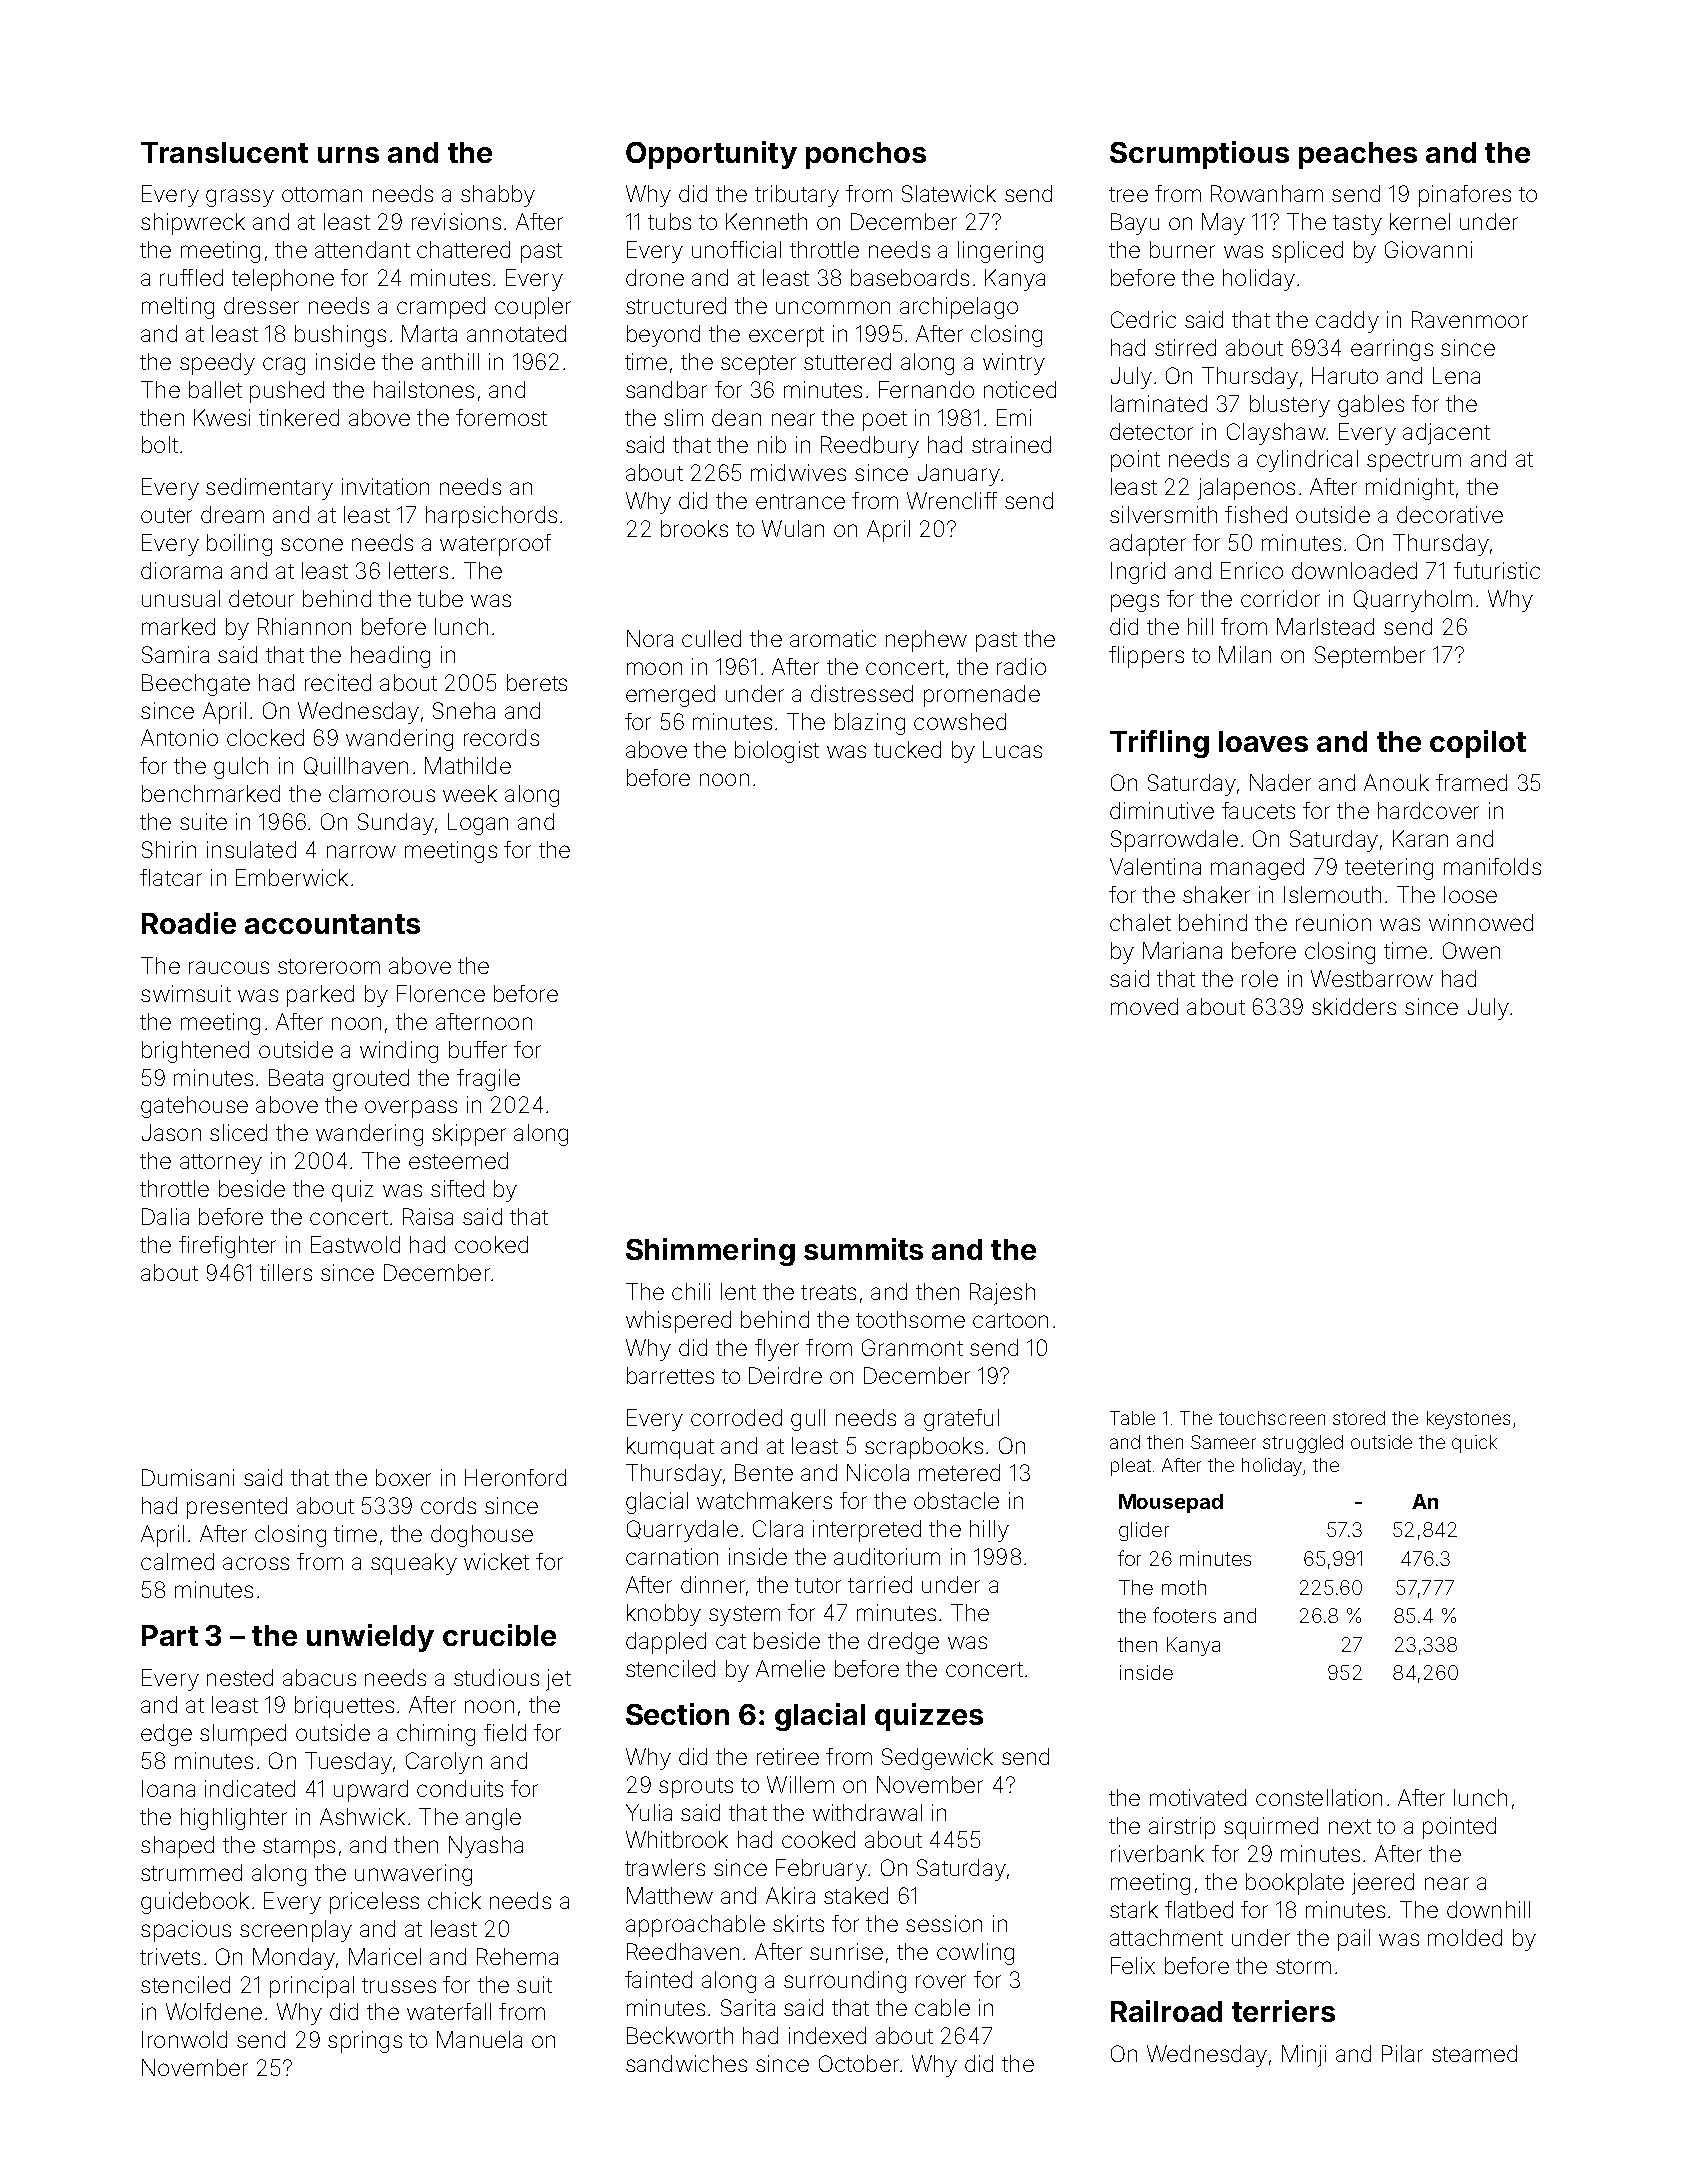 This screenshot has width=1683, height=2178. I want to click on Owen, so click(1471, 950).
